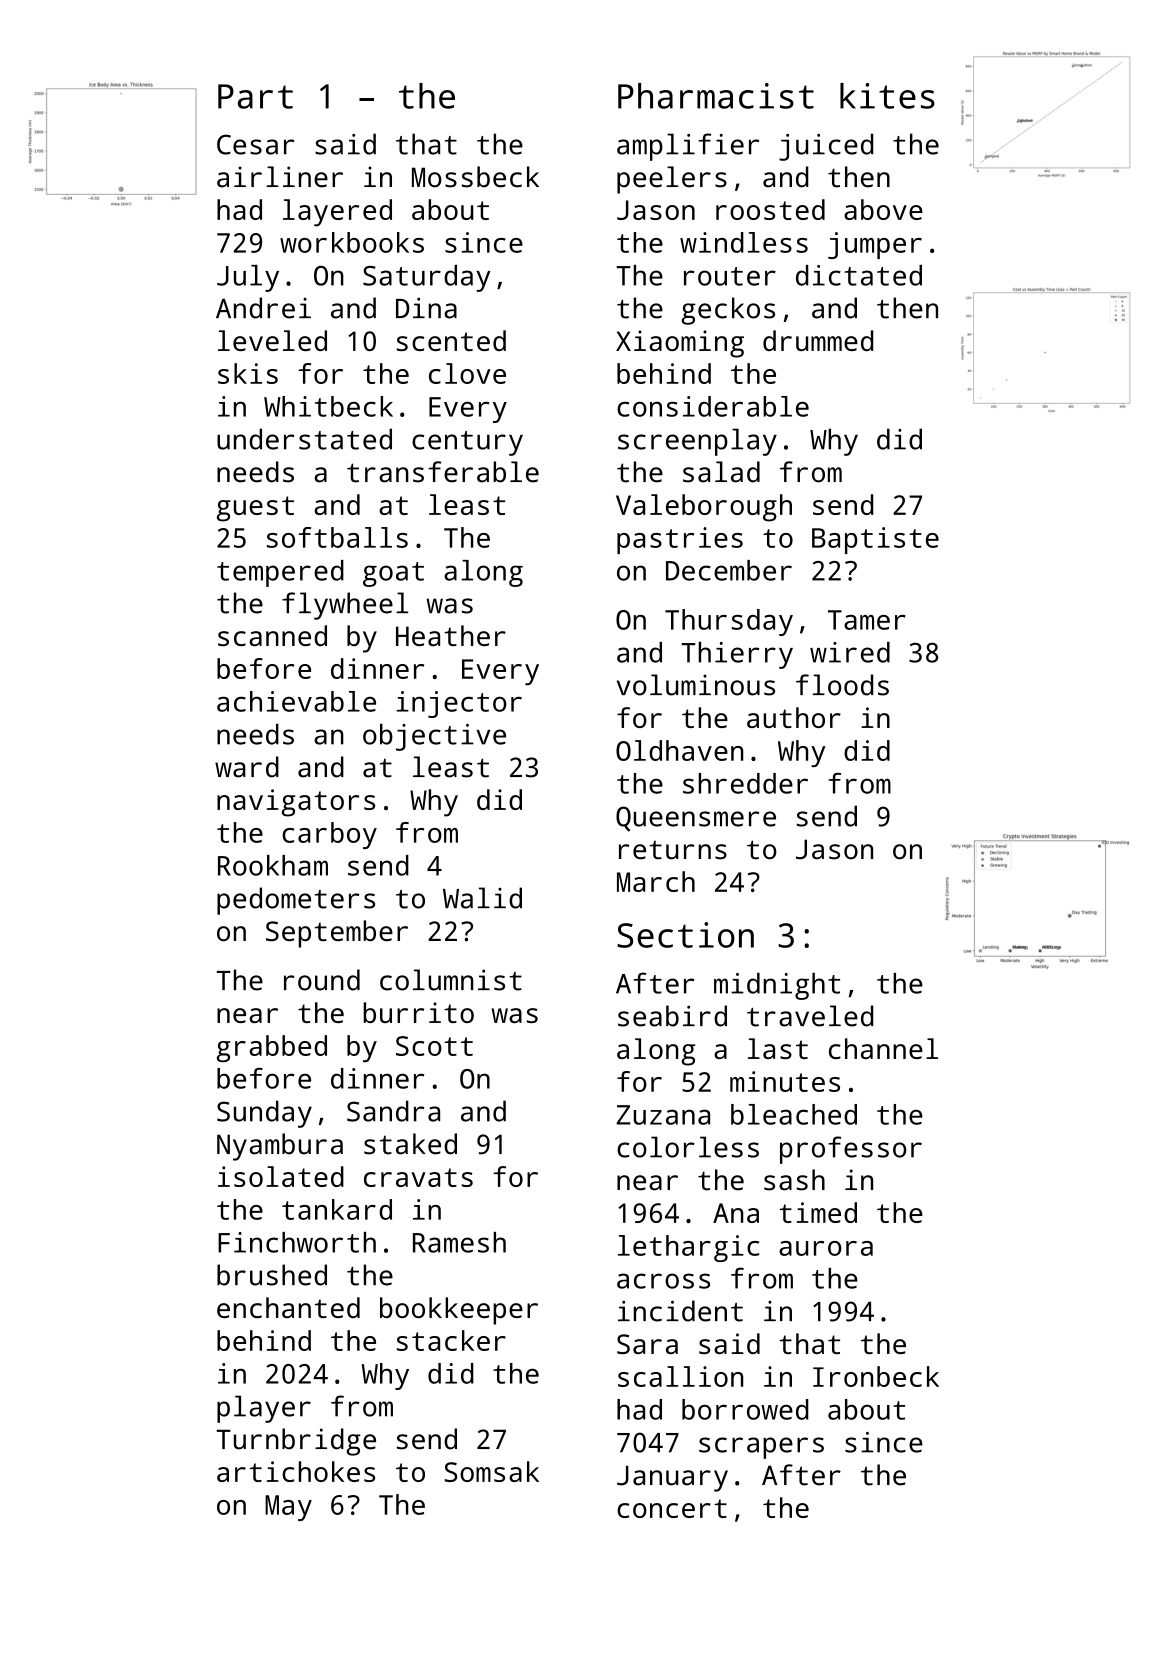 This page has width=1165, height=1654. Describe the element at coordinates (459, 704) in the page. I see `injector` at that location.
